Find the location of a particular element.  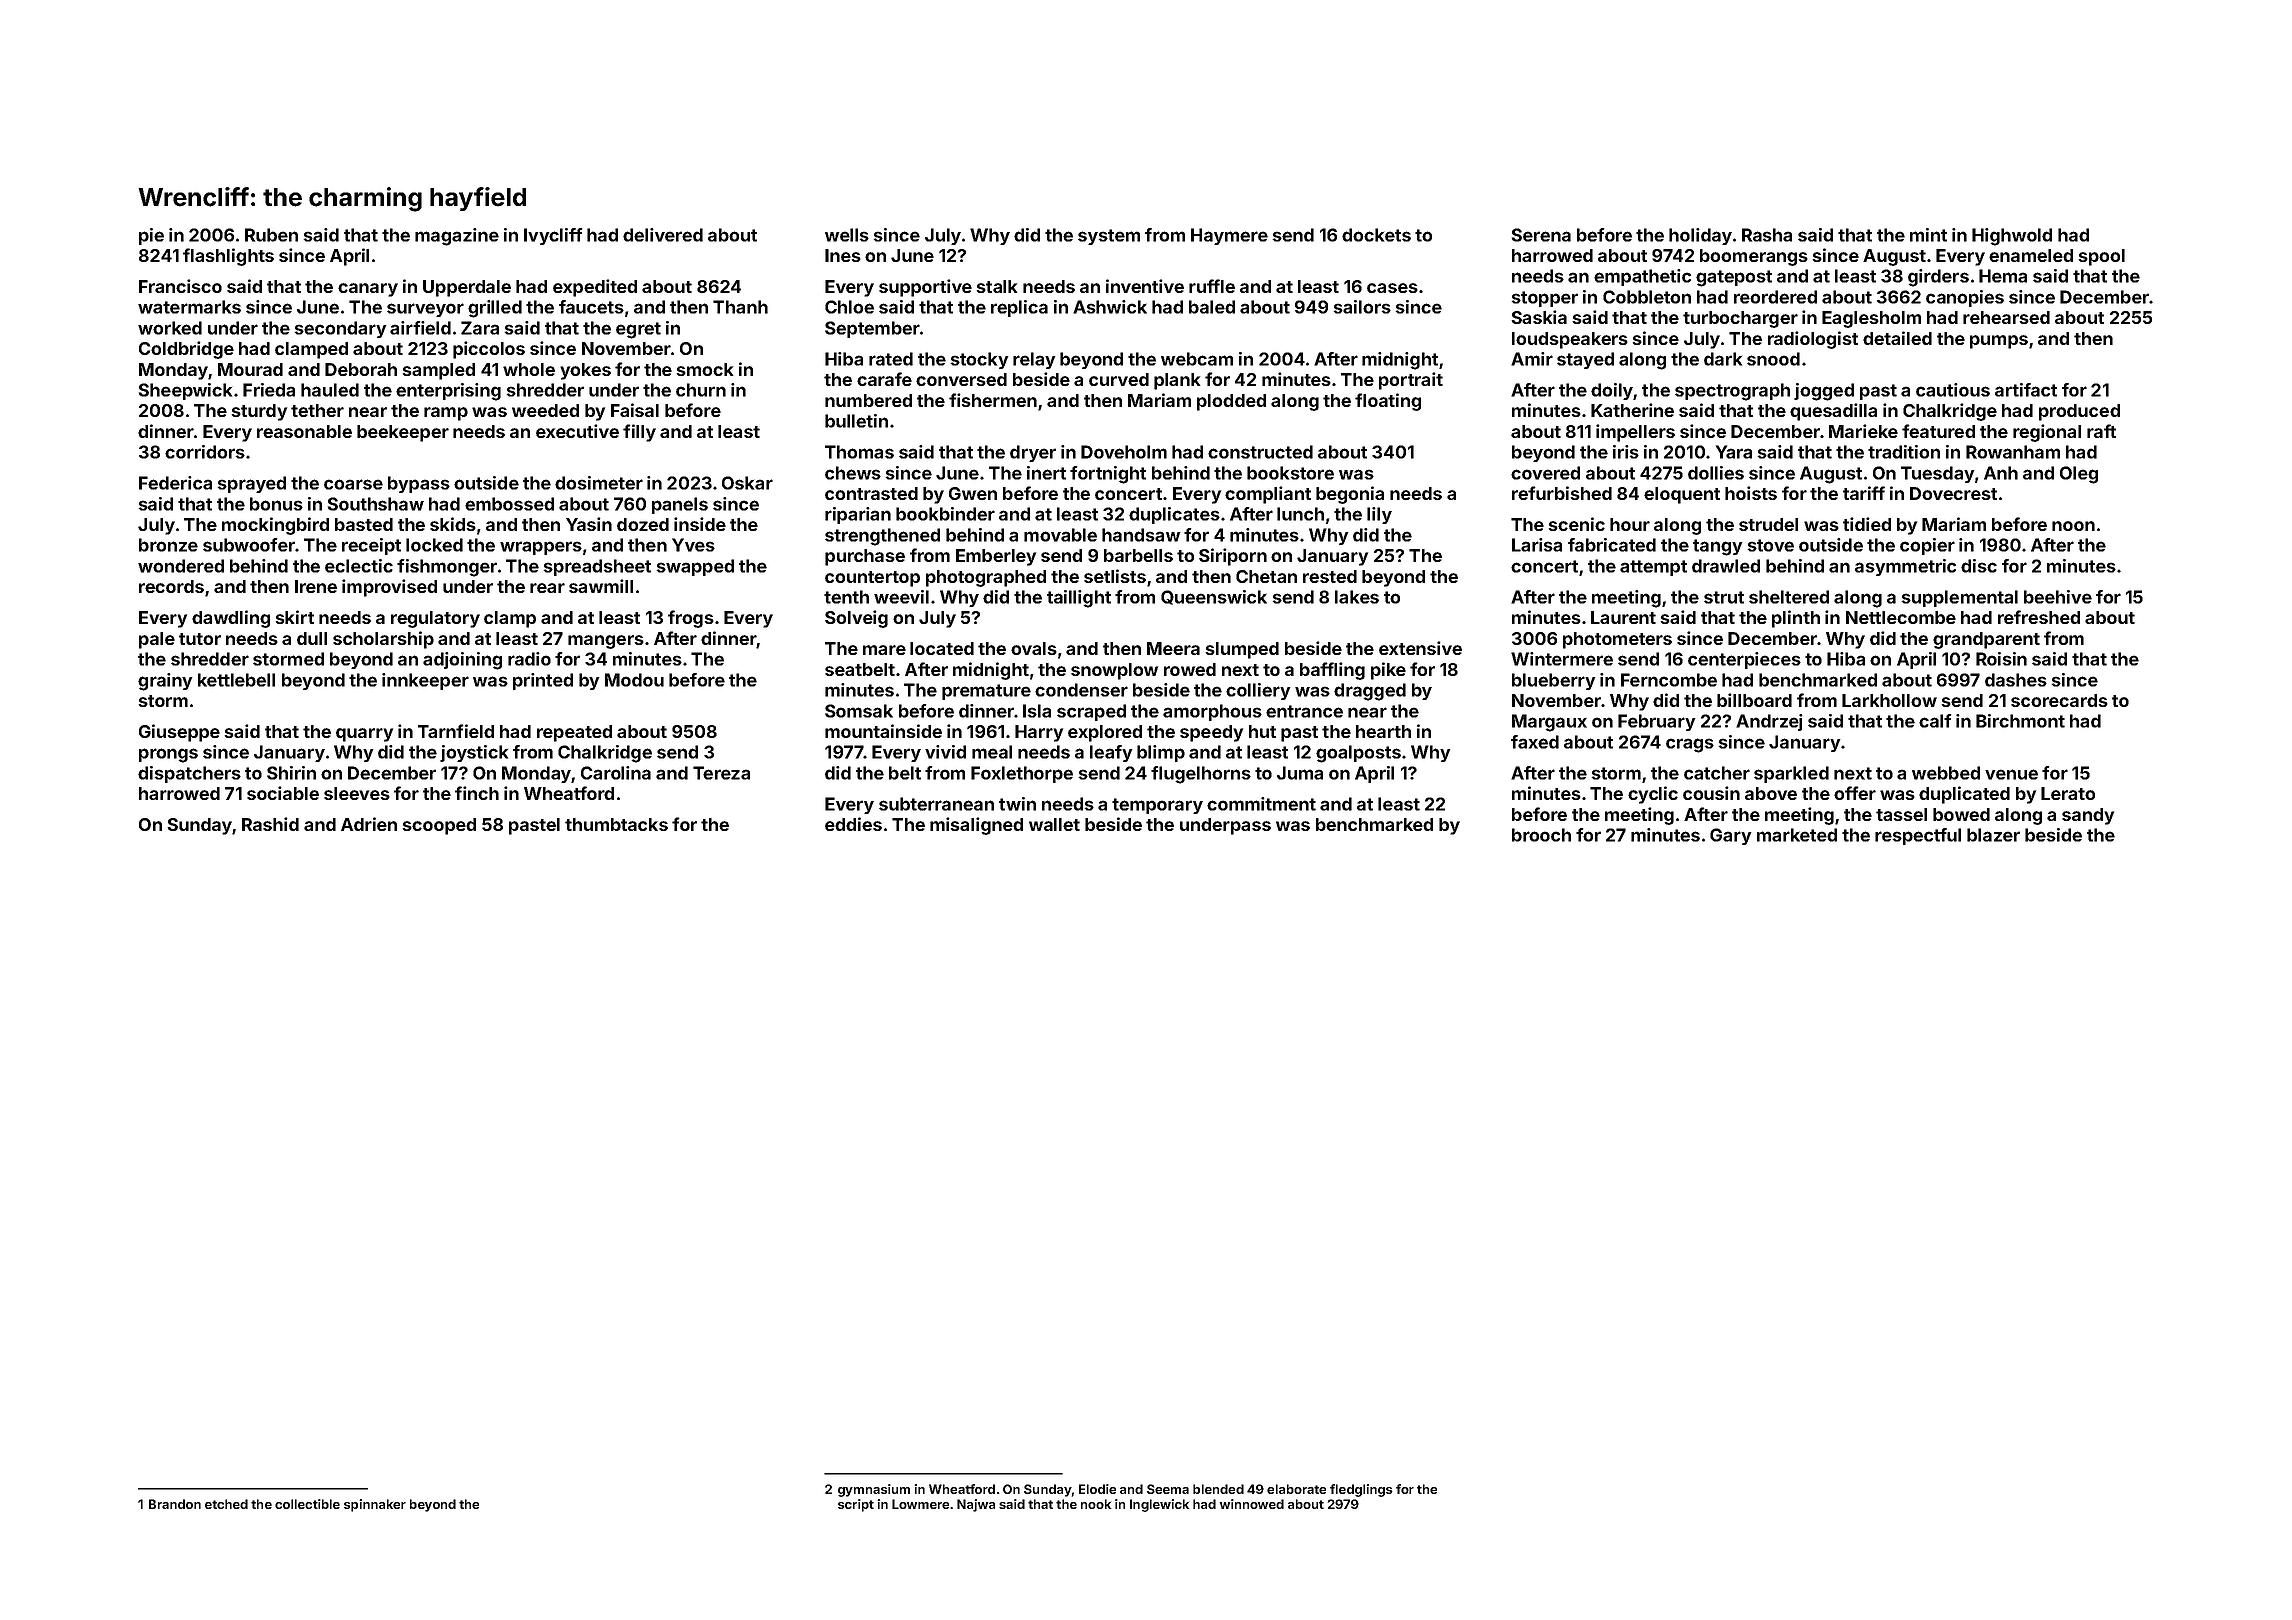

turbocharger is located at coordinates (1740, 319).
